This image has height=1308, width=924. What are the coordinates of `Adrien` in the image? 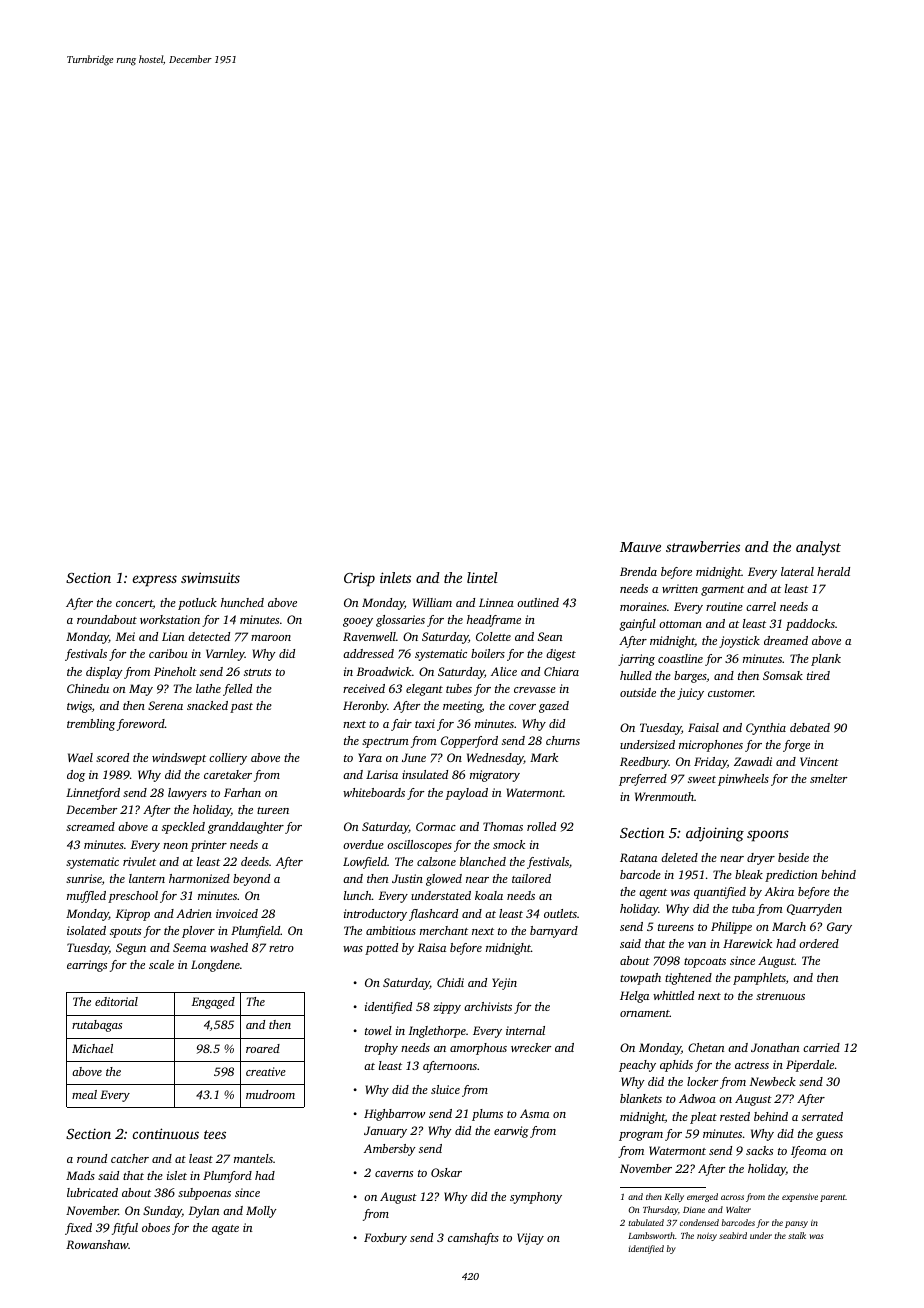 It's located at (194, 913).
